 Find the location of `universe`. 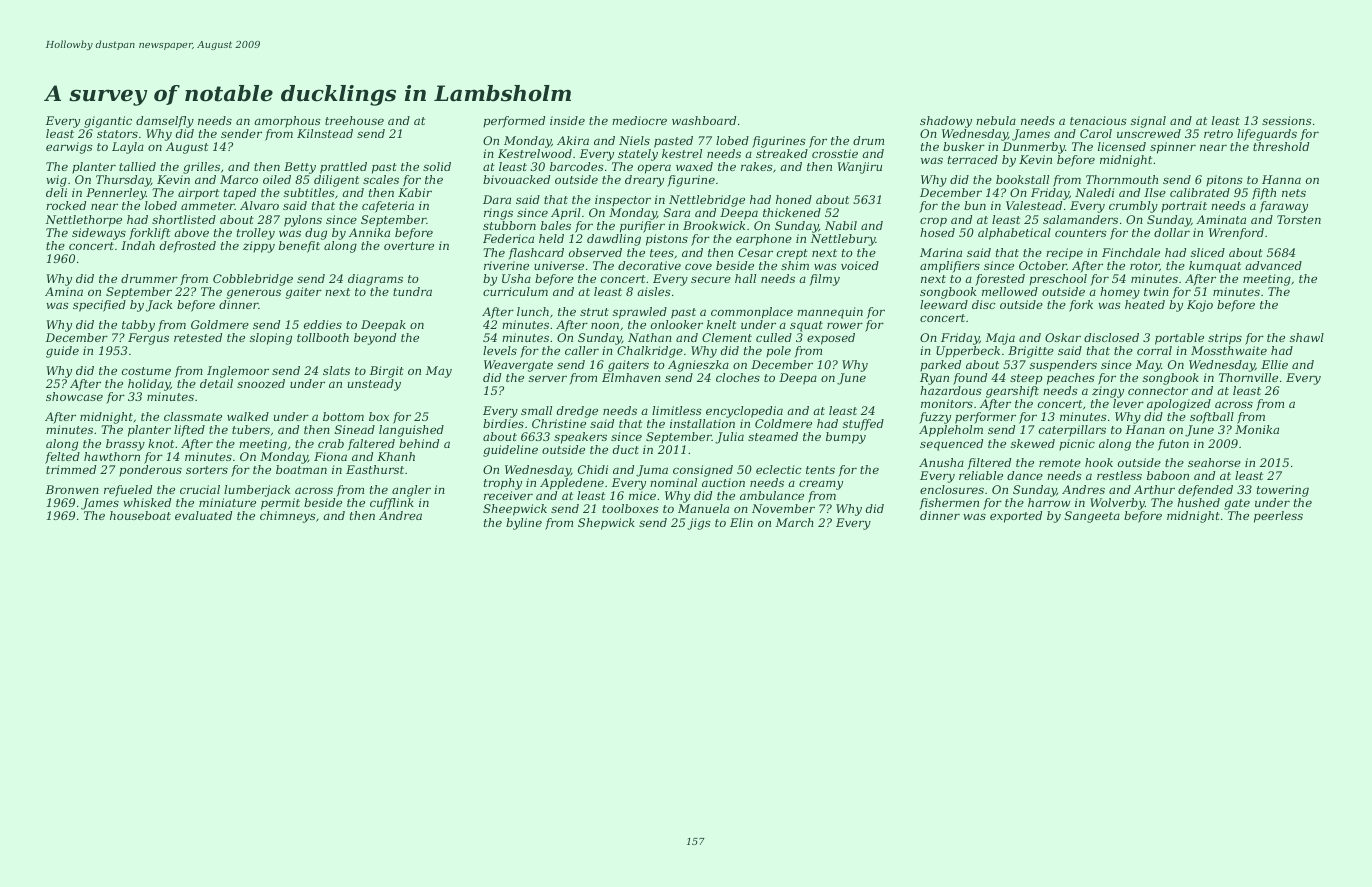

universe is located at coordinates (559, 265).
